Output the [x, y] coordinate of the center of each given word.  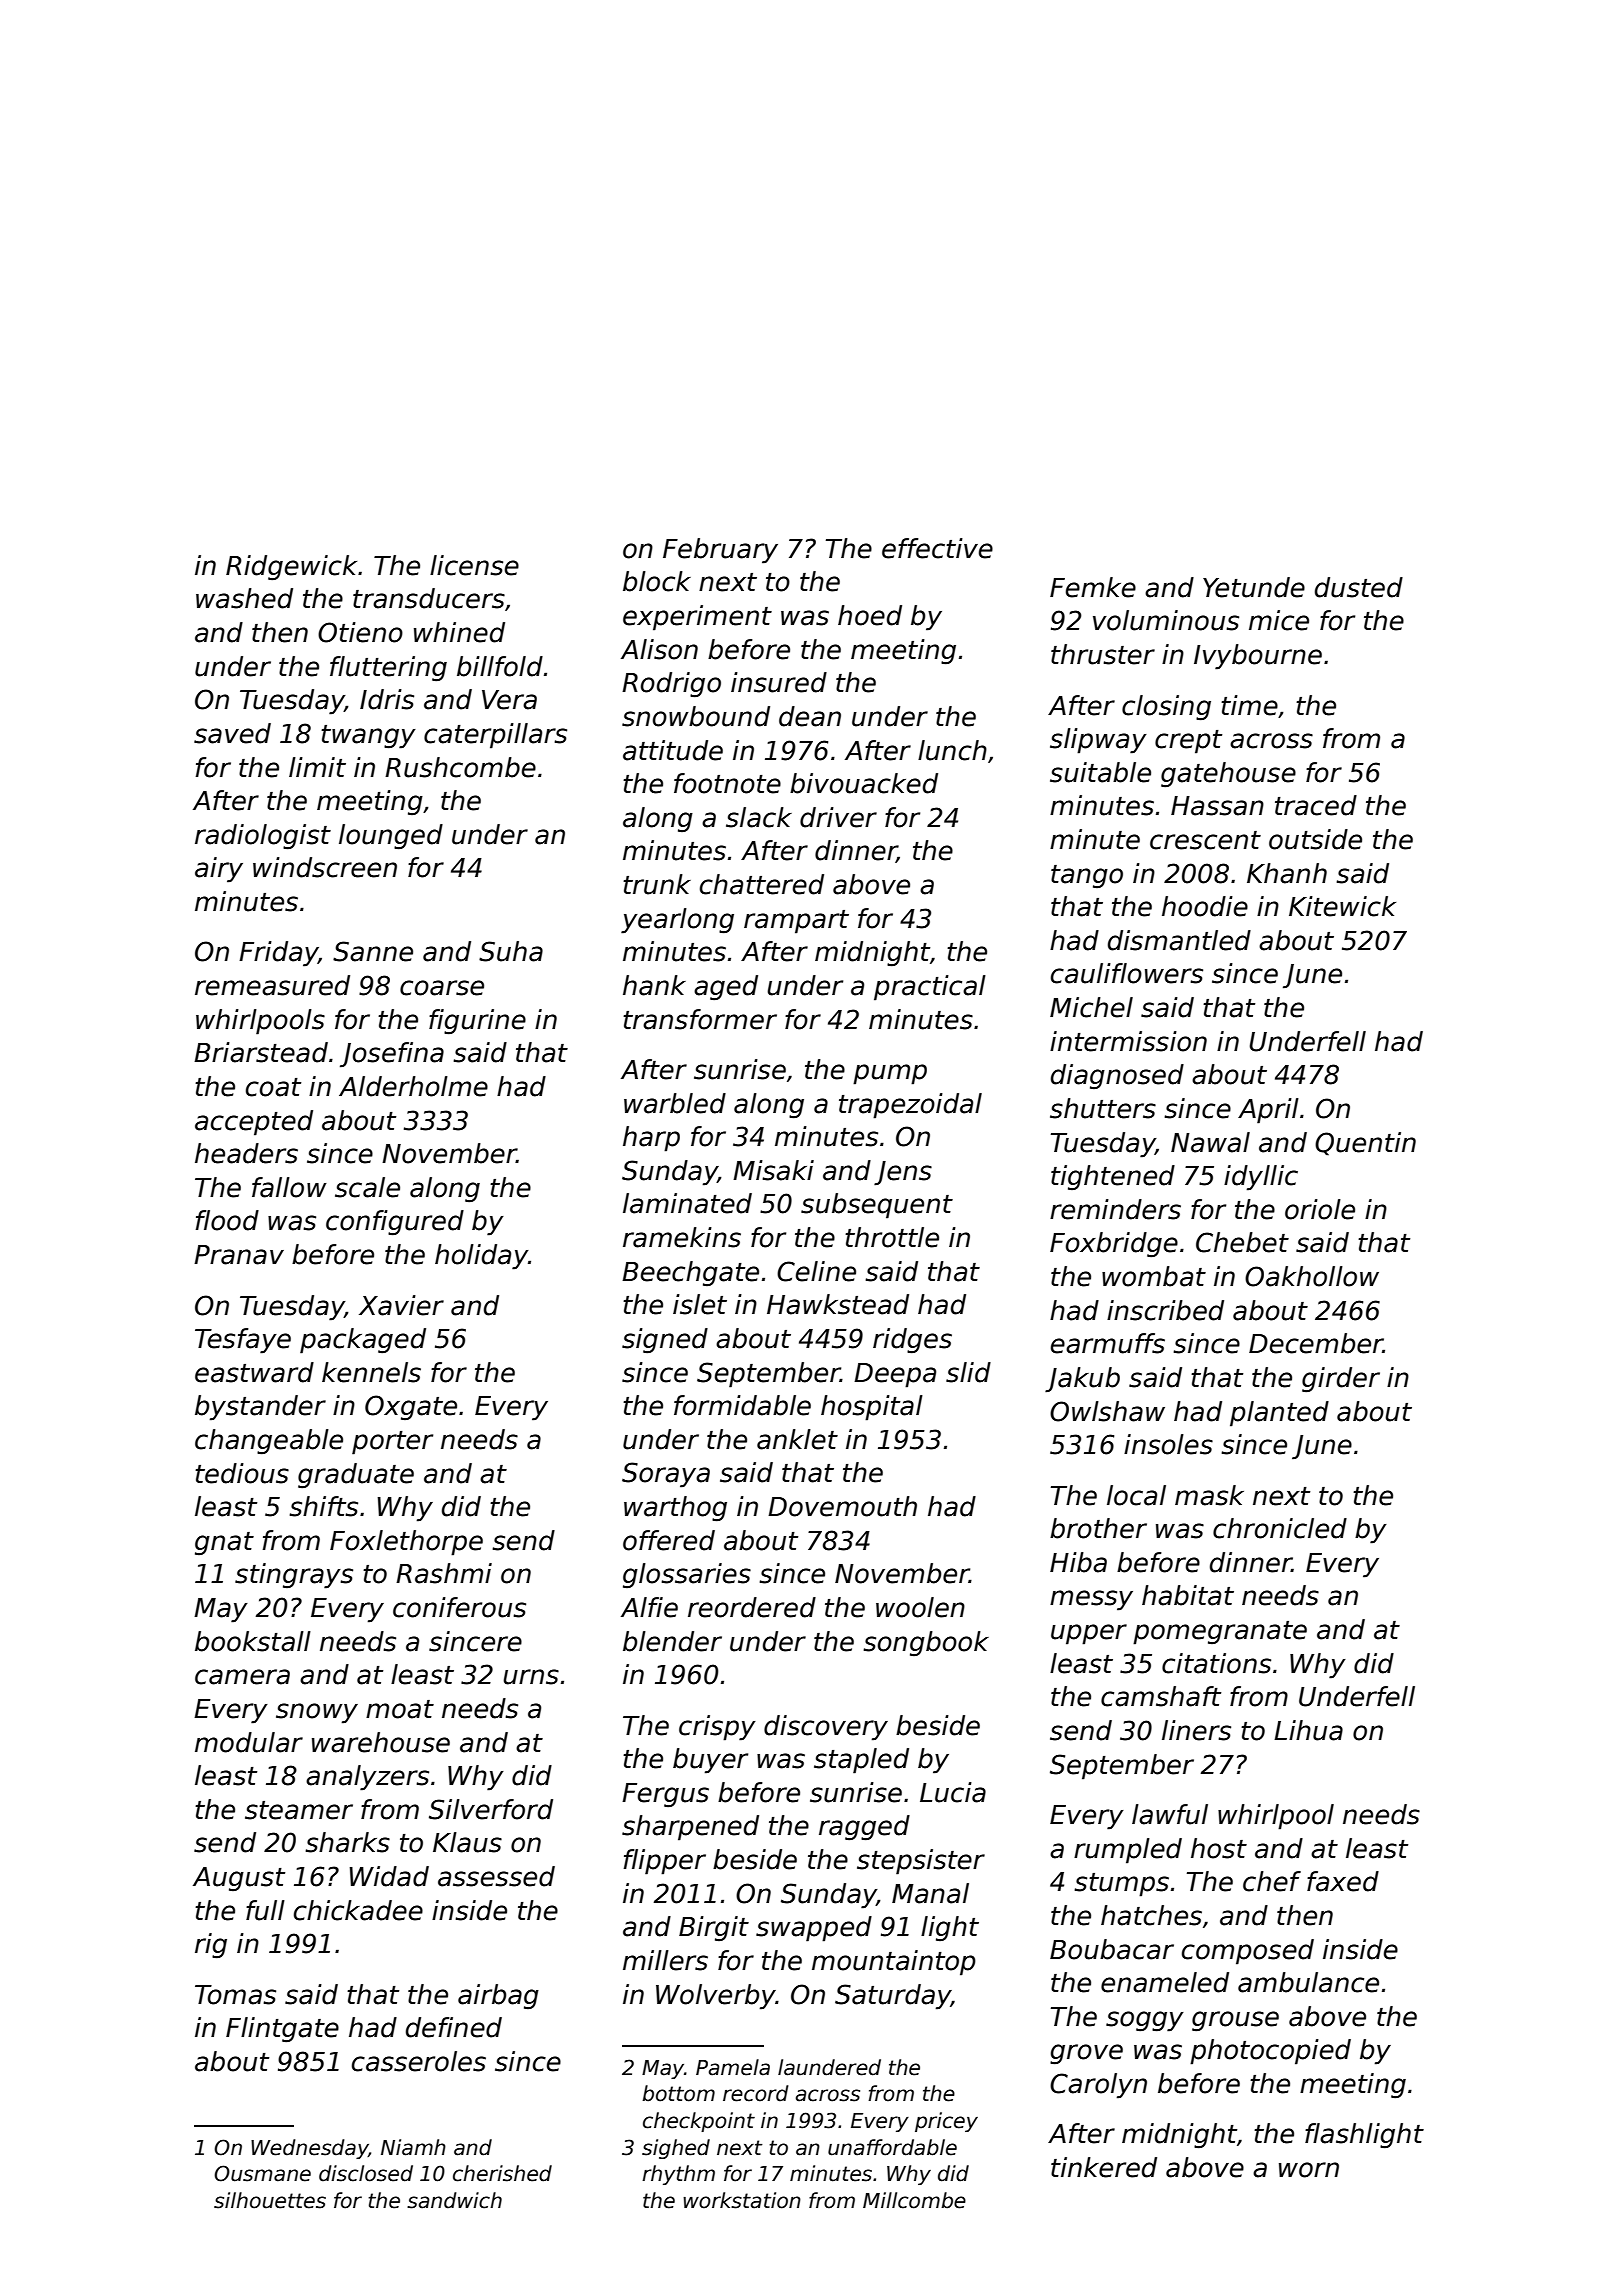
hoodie [1205, 906]
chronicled [1280, 1528]
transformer [700, 1019]
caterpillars [495, 736]
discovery [826, 1728]
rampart [796, 922]
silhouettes [270, 2200]
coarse [442, 988]
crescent [1205, 840]
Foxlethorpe [406, 1543]
